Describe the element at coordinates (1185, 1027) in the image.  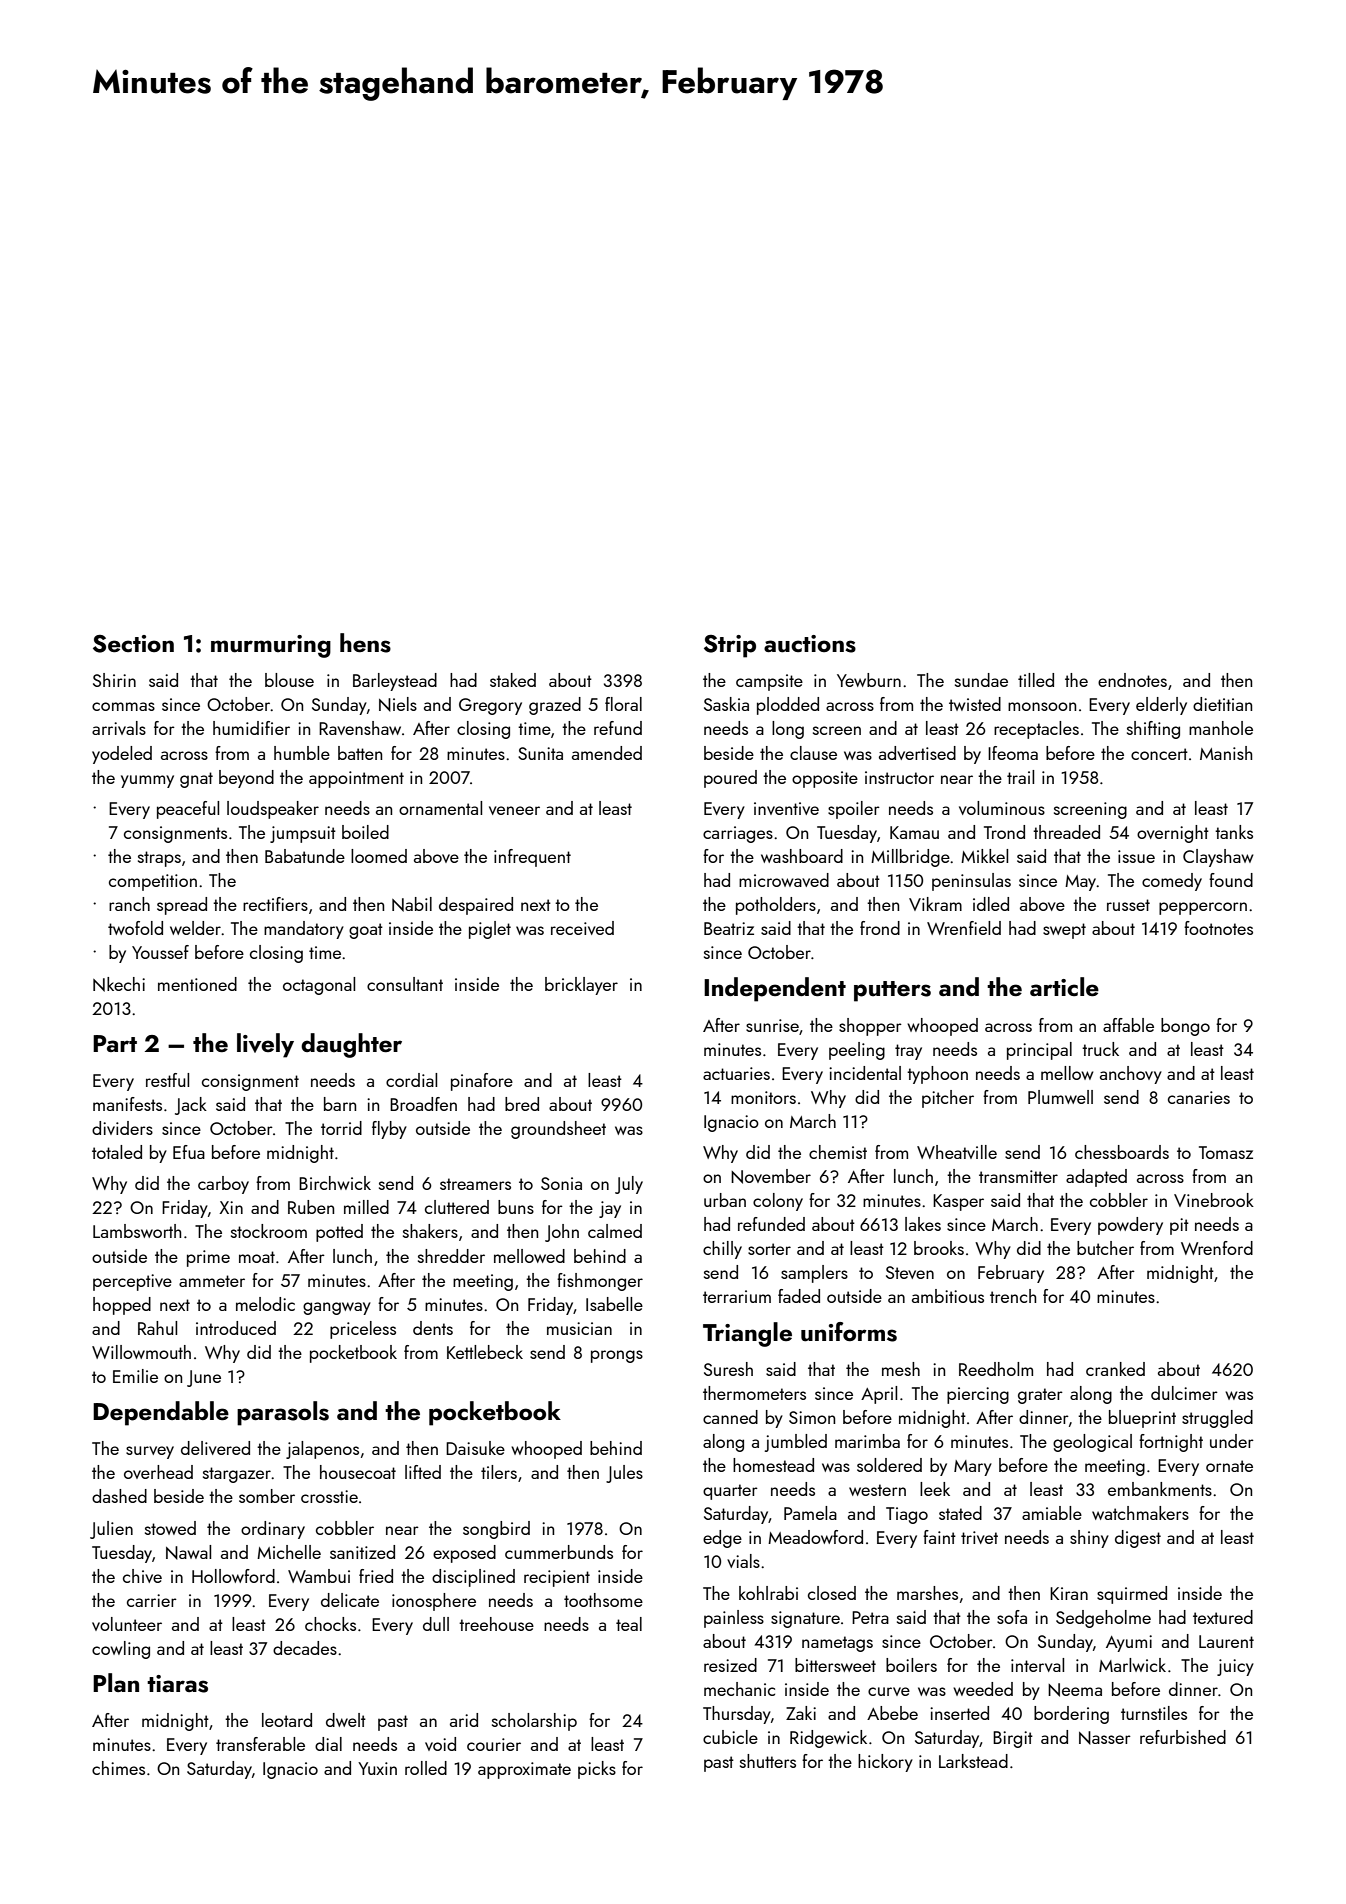
I see `bongo` at that location.
